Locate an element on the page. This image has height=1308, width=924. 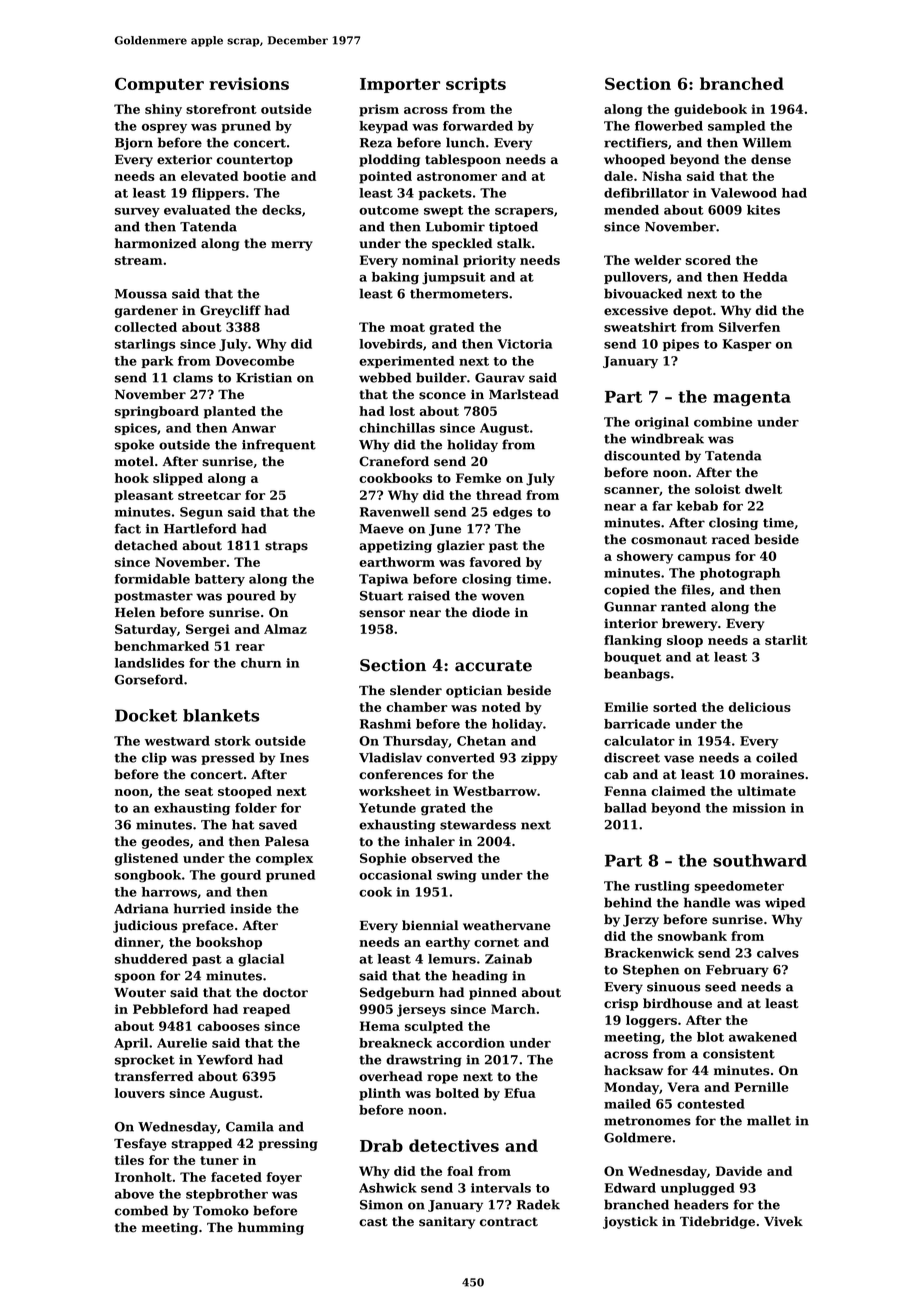
infrequent is located at coordinates (279, 445).
